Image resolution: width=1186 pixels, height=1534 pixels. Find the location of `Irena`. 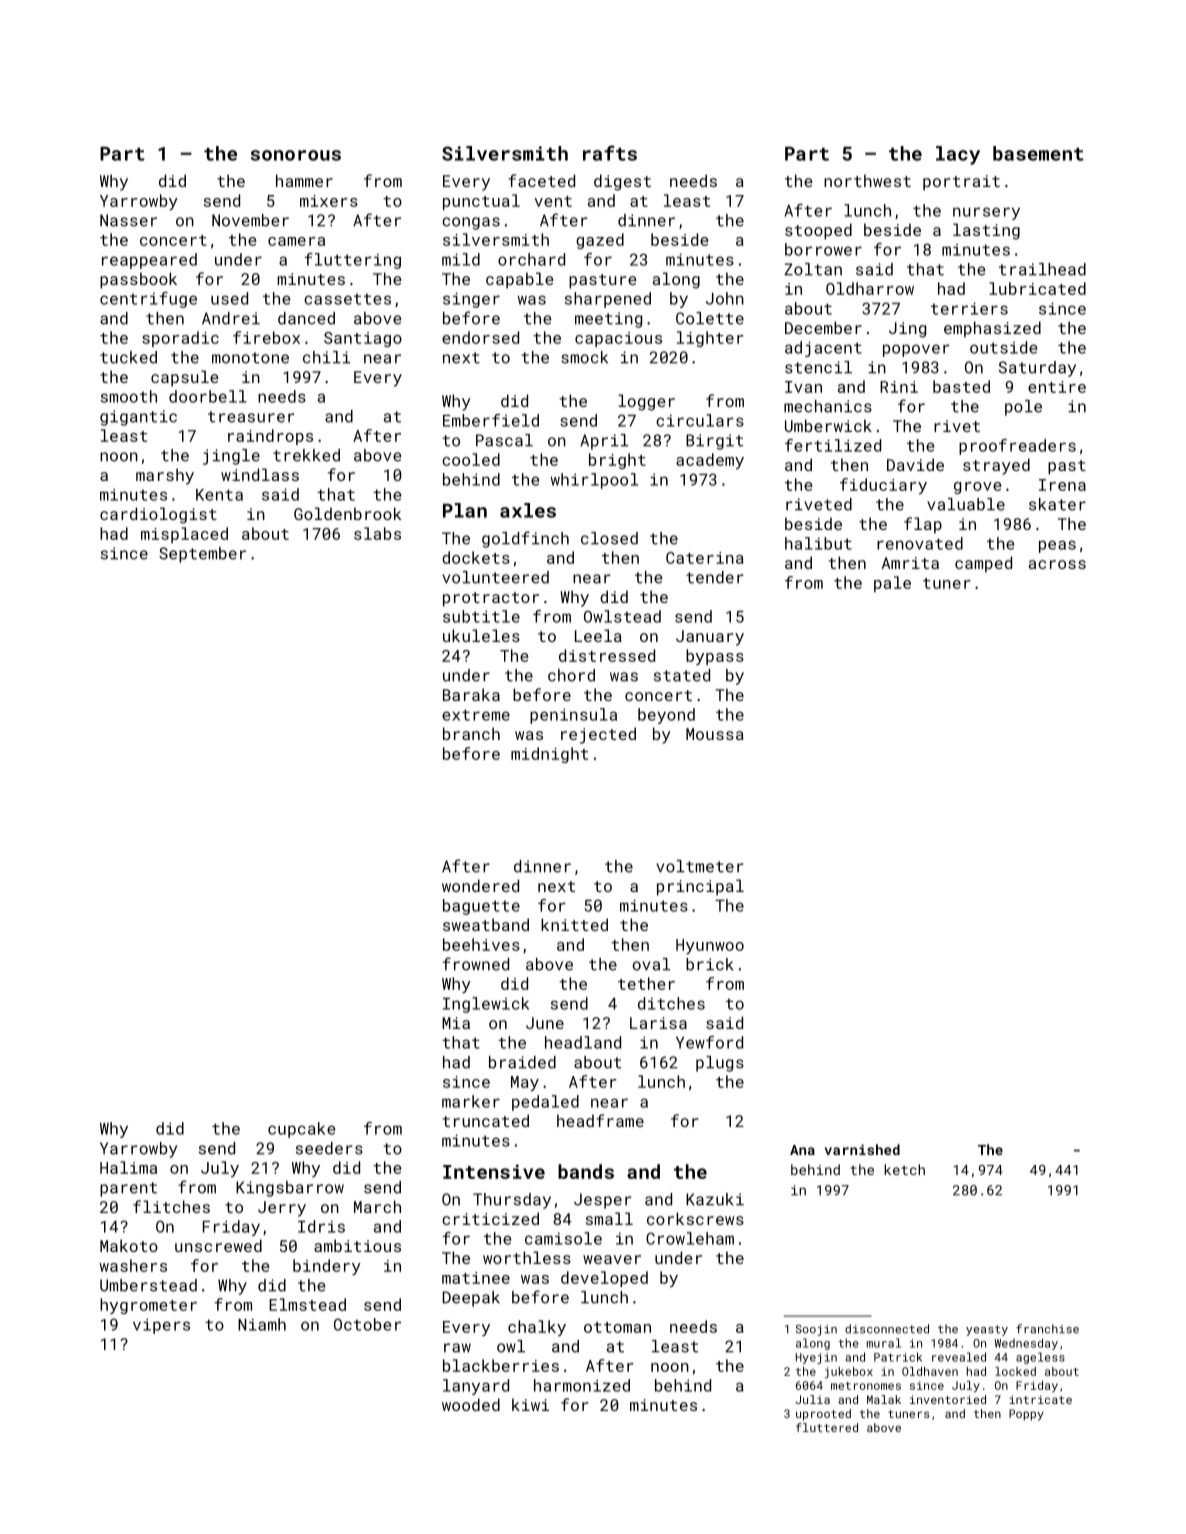

Irena is located at coordinates (1062, 485).
